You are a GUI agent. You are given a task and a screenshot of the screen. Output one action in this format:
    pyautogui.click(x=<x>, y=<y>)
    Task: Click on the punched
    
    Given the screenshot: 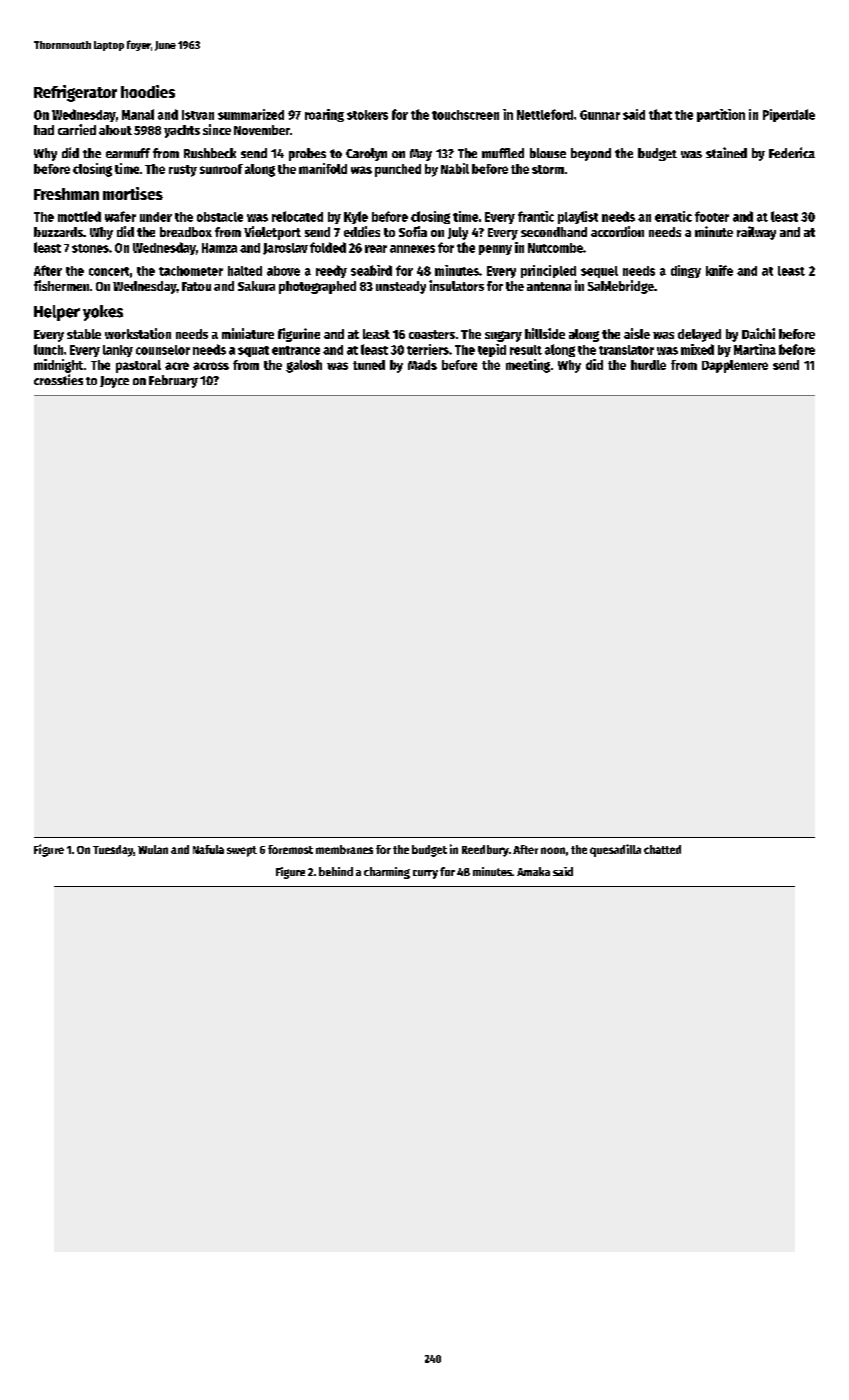 What is the action you would take?
    pyautogui.click(x=398, y=170)
